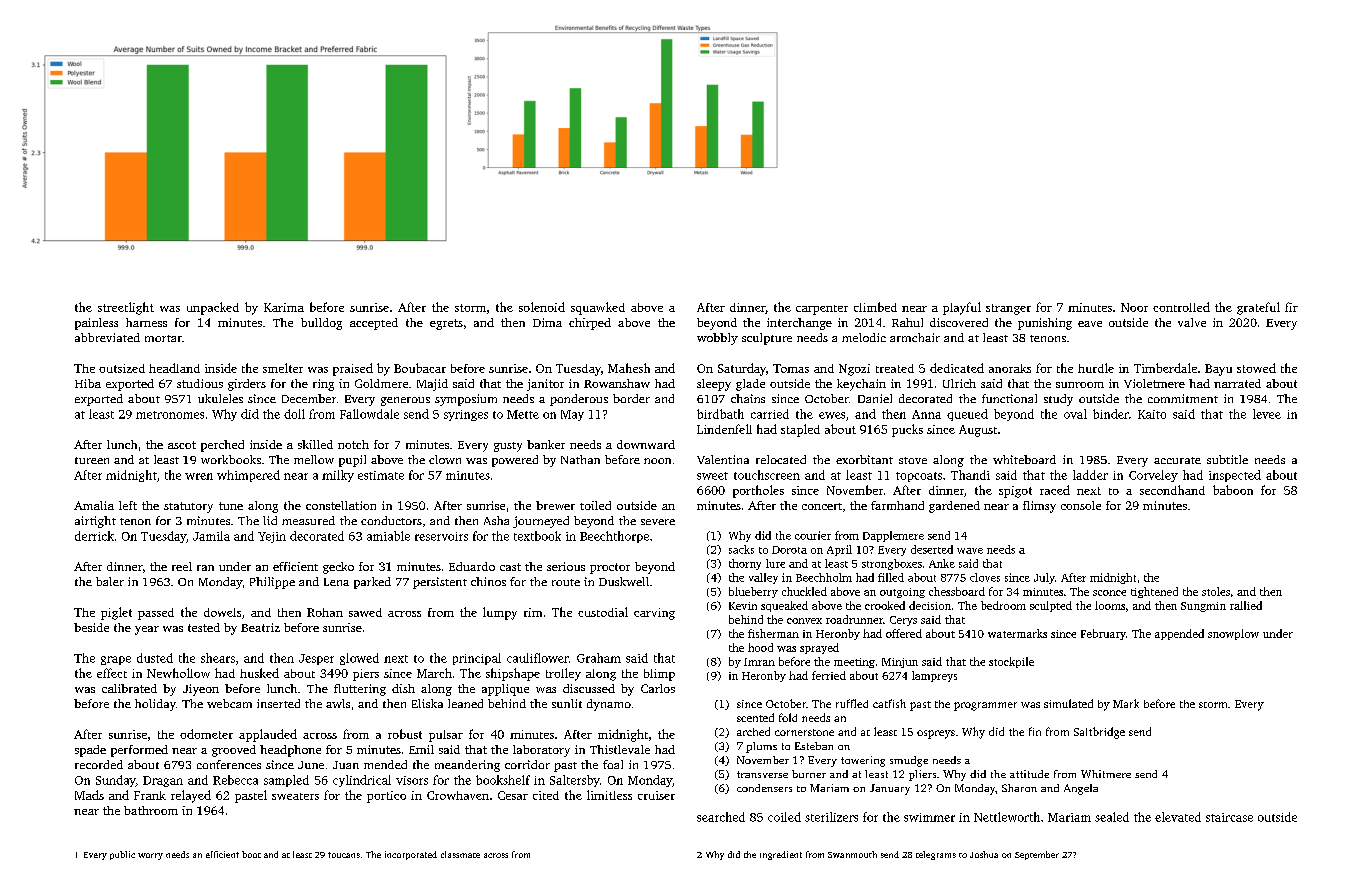  I want to click on incorporated, so click(411, 855).
